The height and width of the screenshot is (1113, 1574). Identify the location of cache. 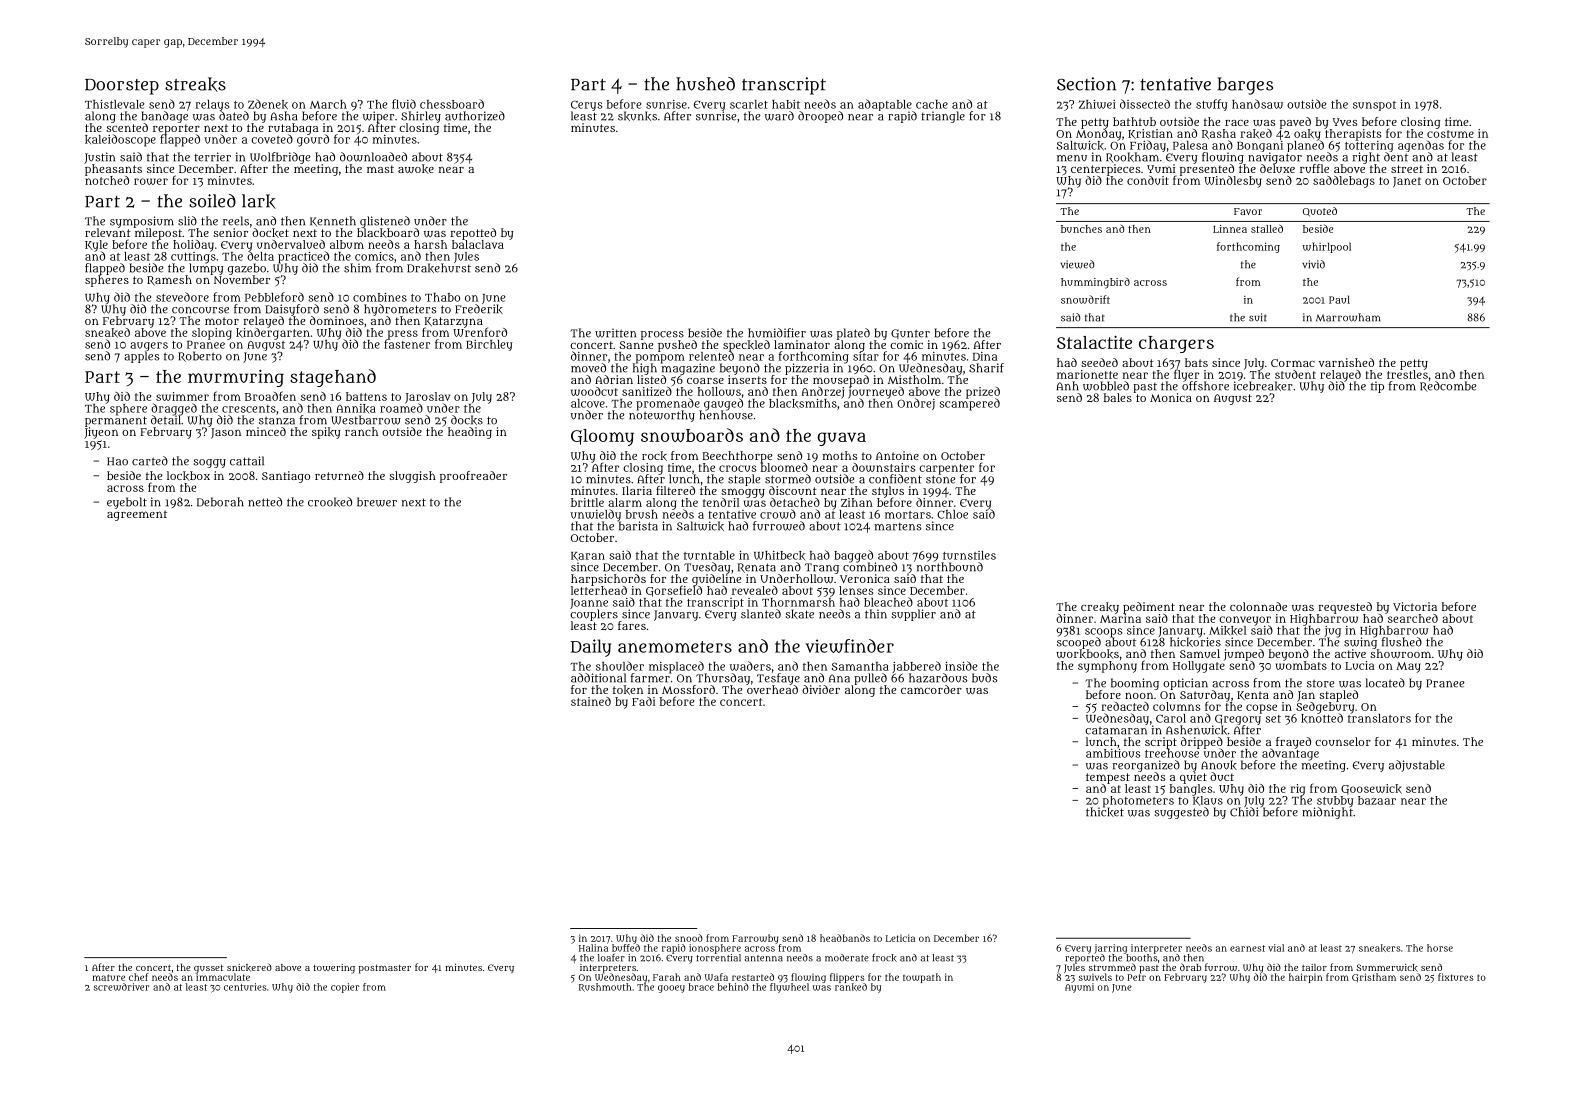
(932, 104).
